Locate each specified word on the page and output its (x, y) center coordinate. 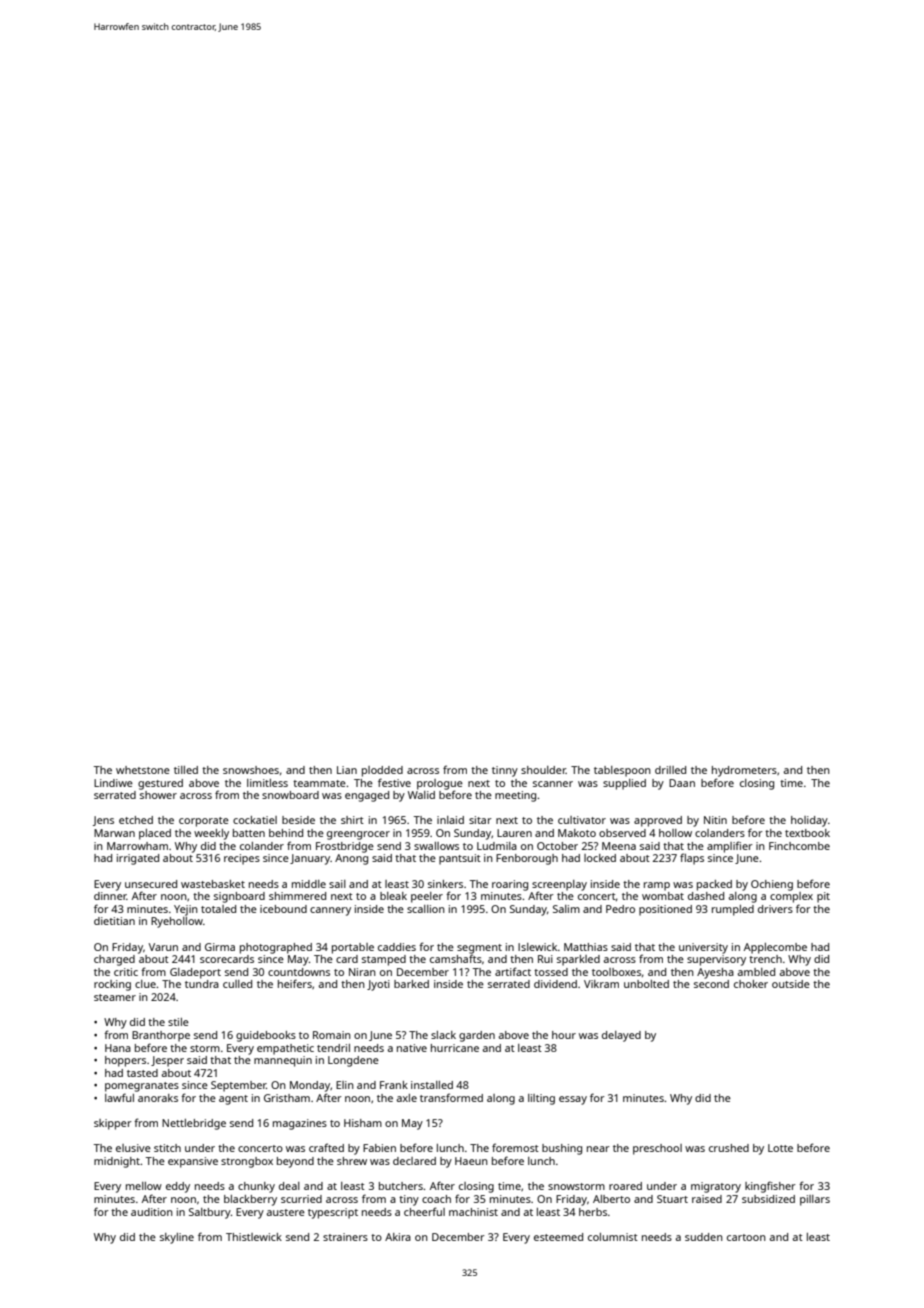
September (238, 1086)
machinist (473, 1212)
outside (791, 984)
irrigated (138, 859)
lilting (541, 1099)
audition (152, 1212)
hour (564, 1035)
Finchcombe (799, 846)
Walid (421, 795)
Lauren (514, 833)
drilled (670, 770)
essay (573, 1100)
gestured (160, 784)
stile (178, 1022)
